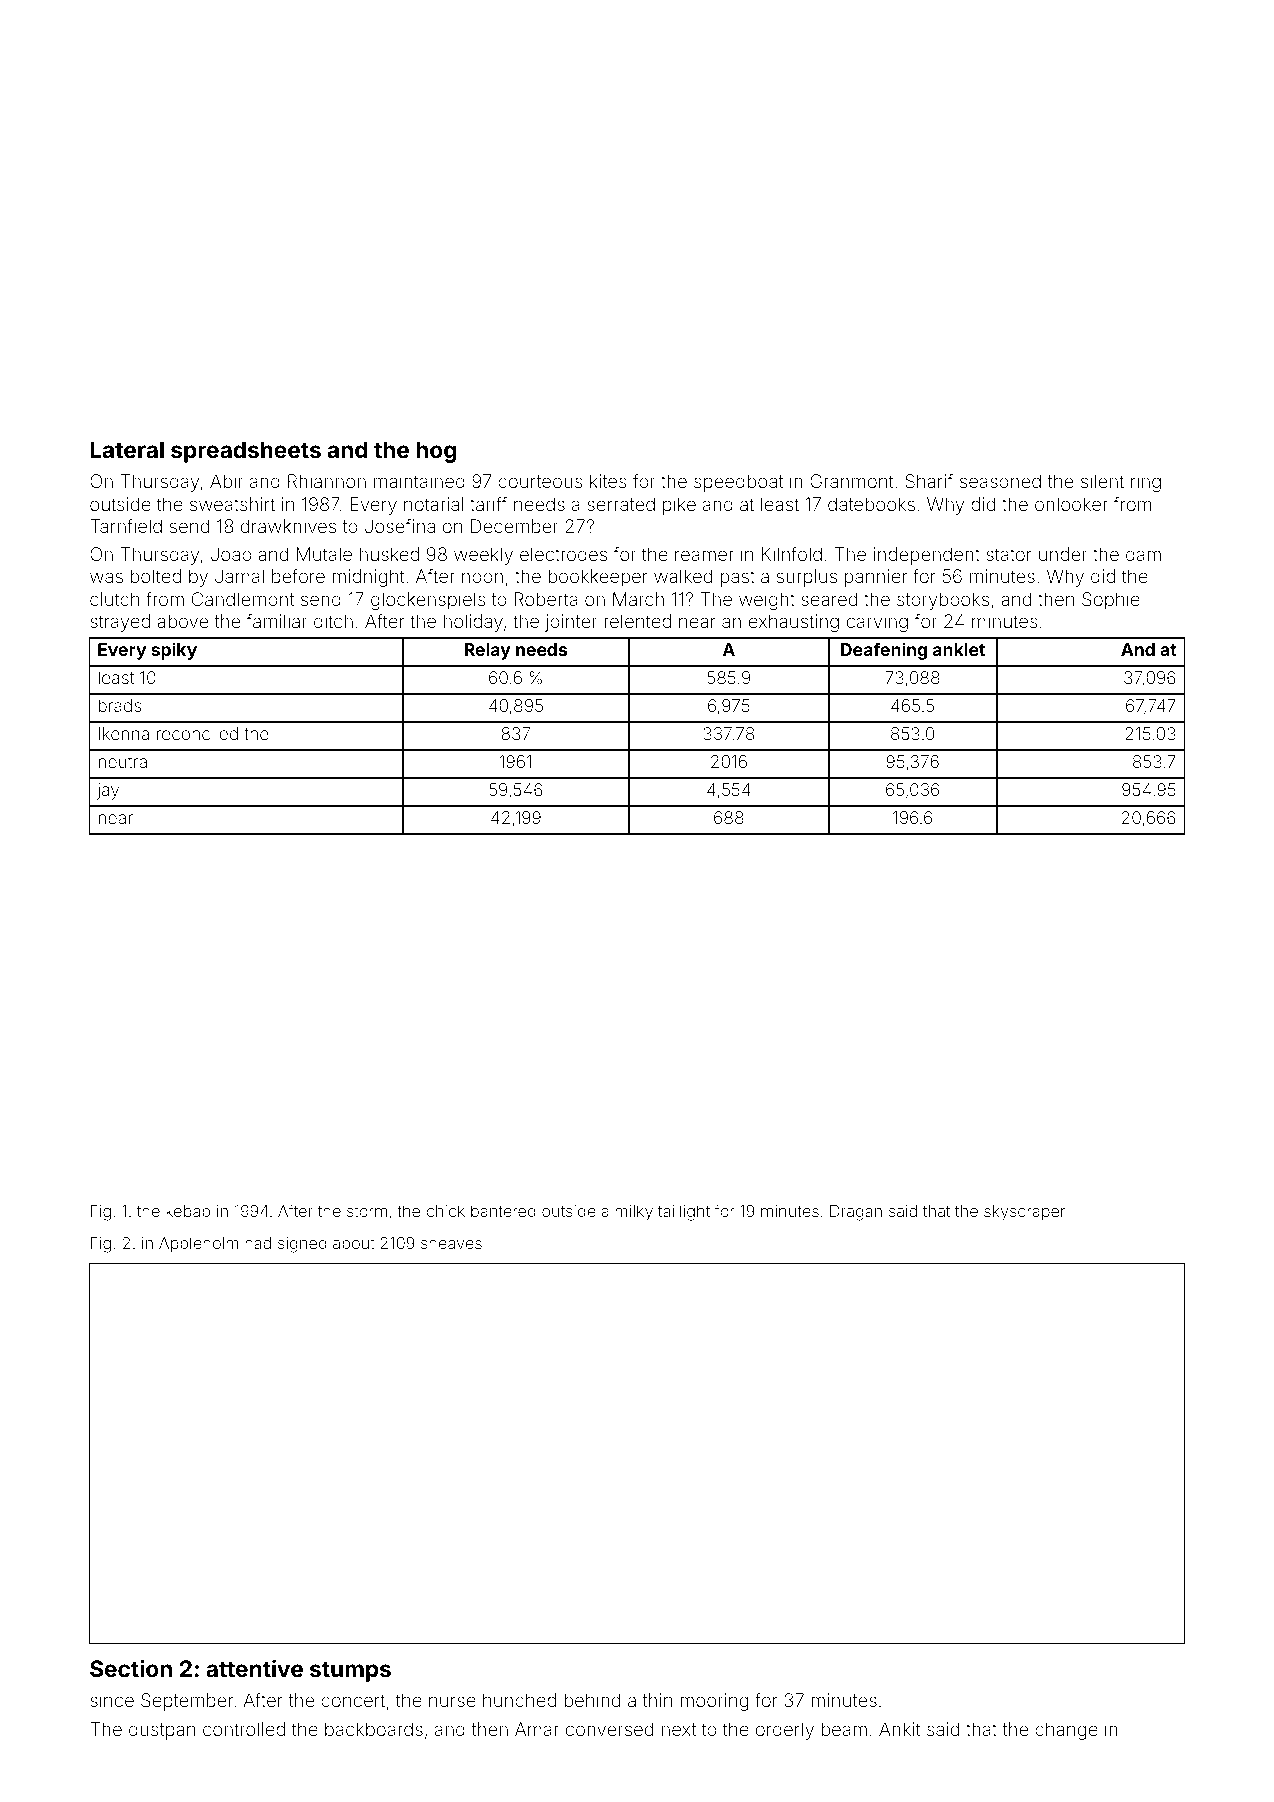  Describe the element at coordinates (244, 1729) in the image. I see `controlled` at that location.
